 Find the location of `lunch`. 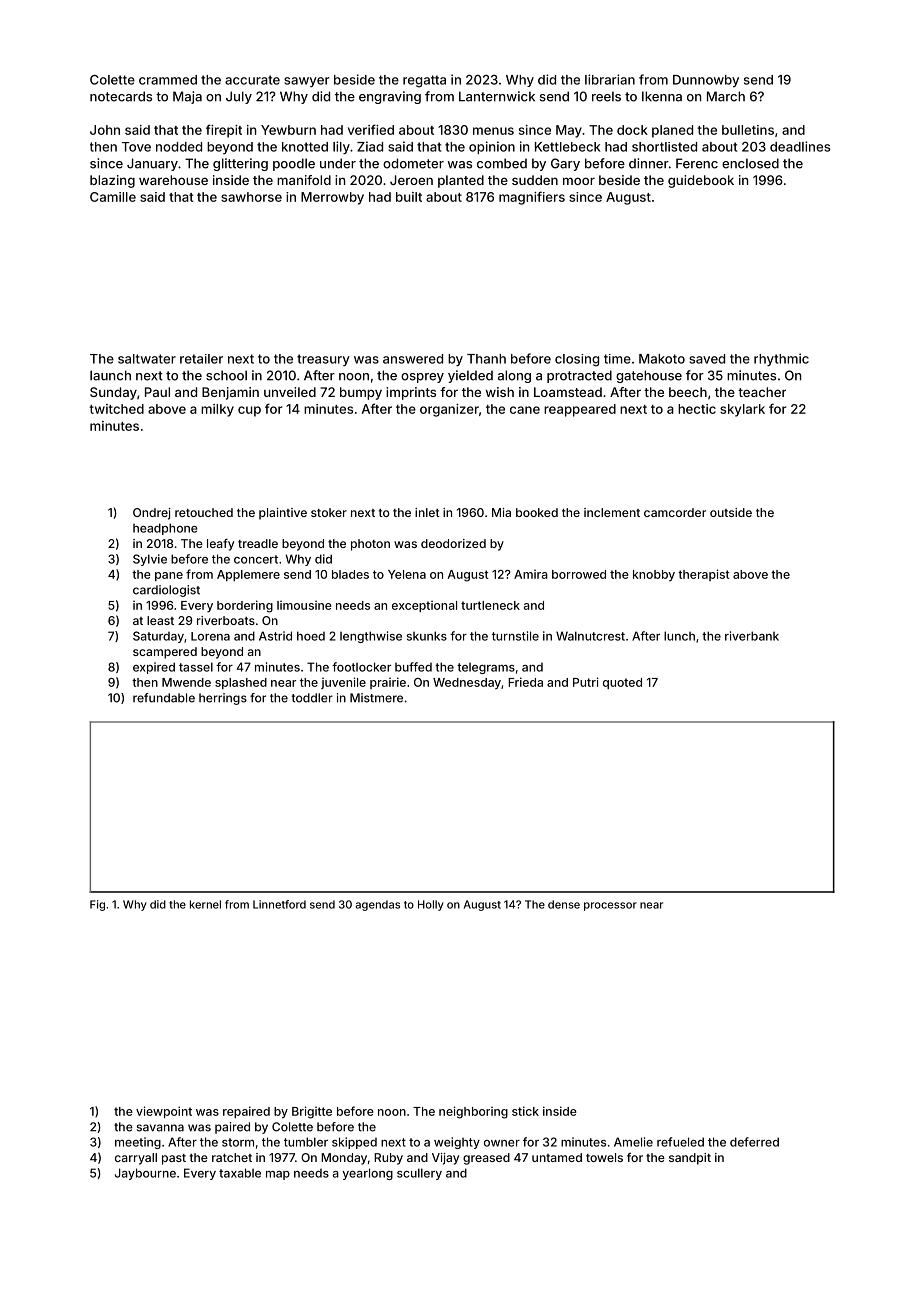

lunch is located at coordinates (679, 636).
